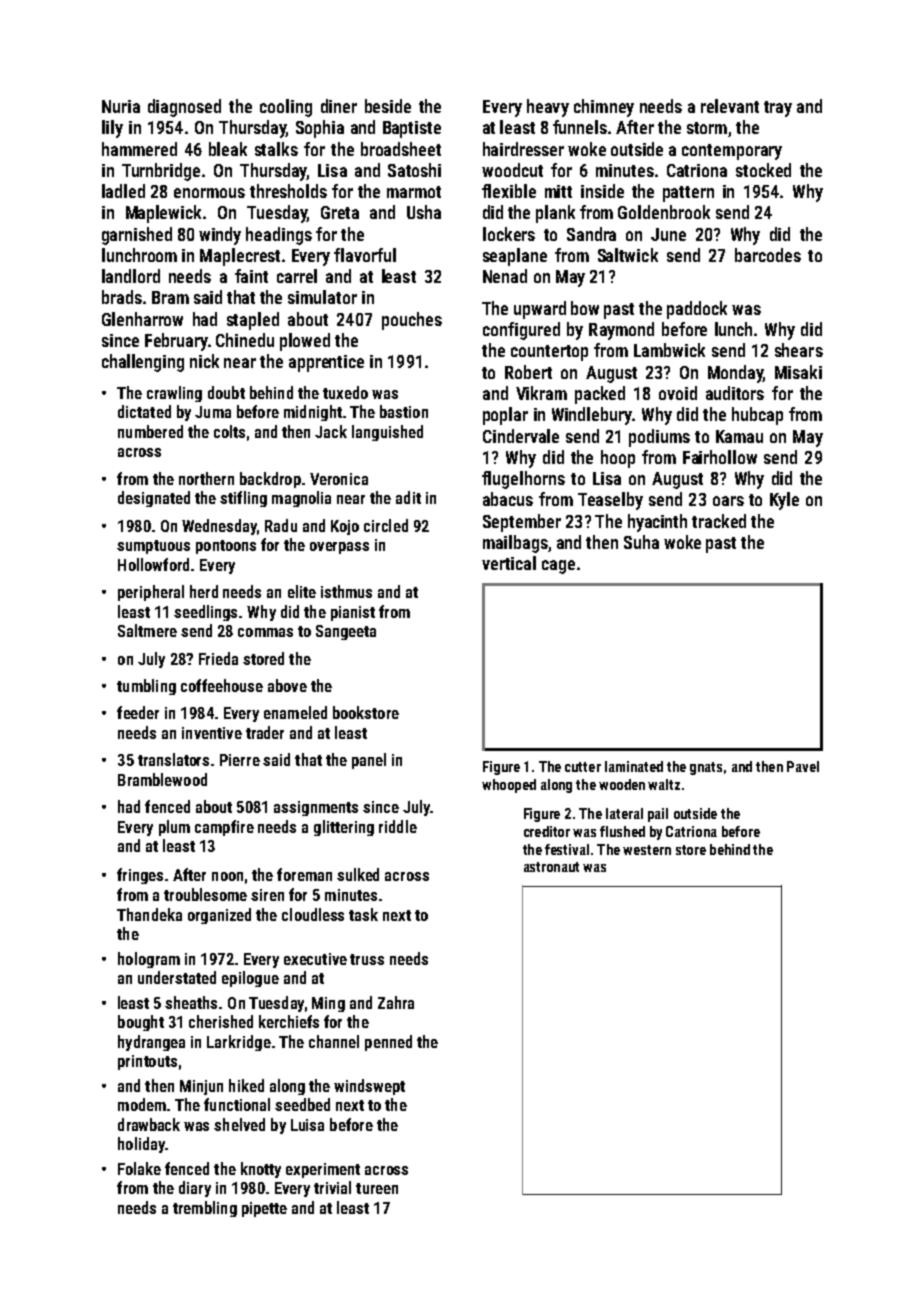 The height and width of the document is (1311, 924). Describe the element at coordinates (153, 547) in the document. I see `sumptuous` at that location.
